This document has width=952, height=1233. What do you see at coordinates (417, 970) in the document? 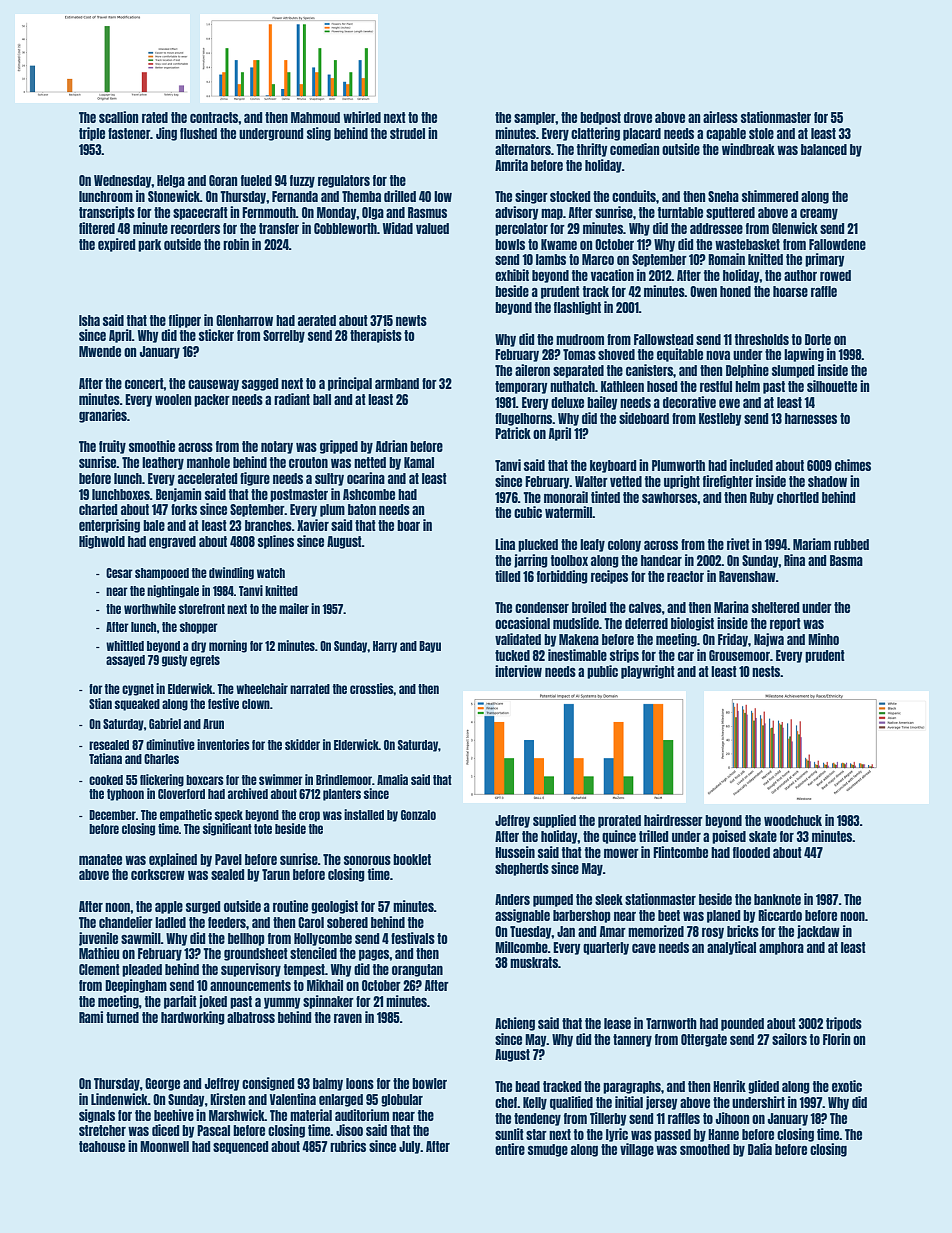
I see `orangutan` at bounding box center [417, 970].
